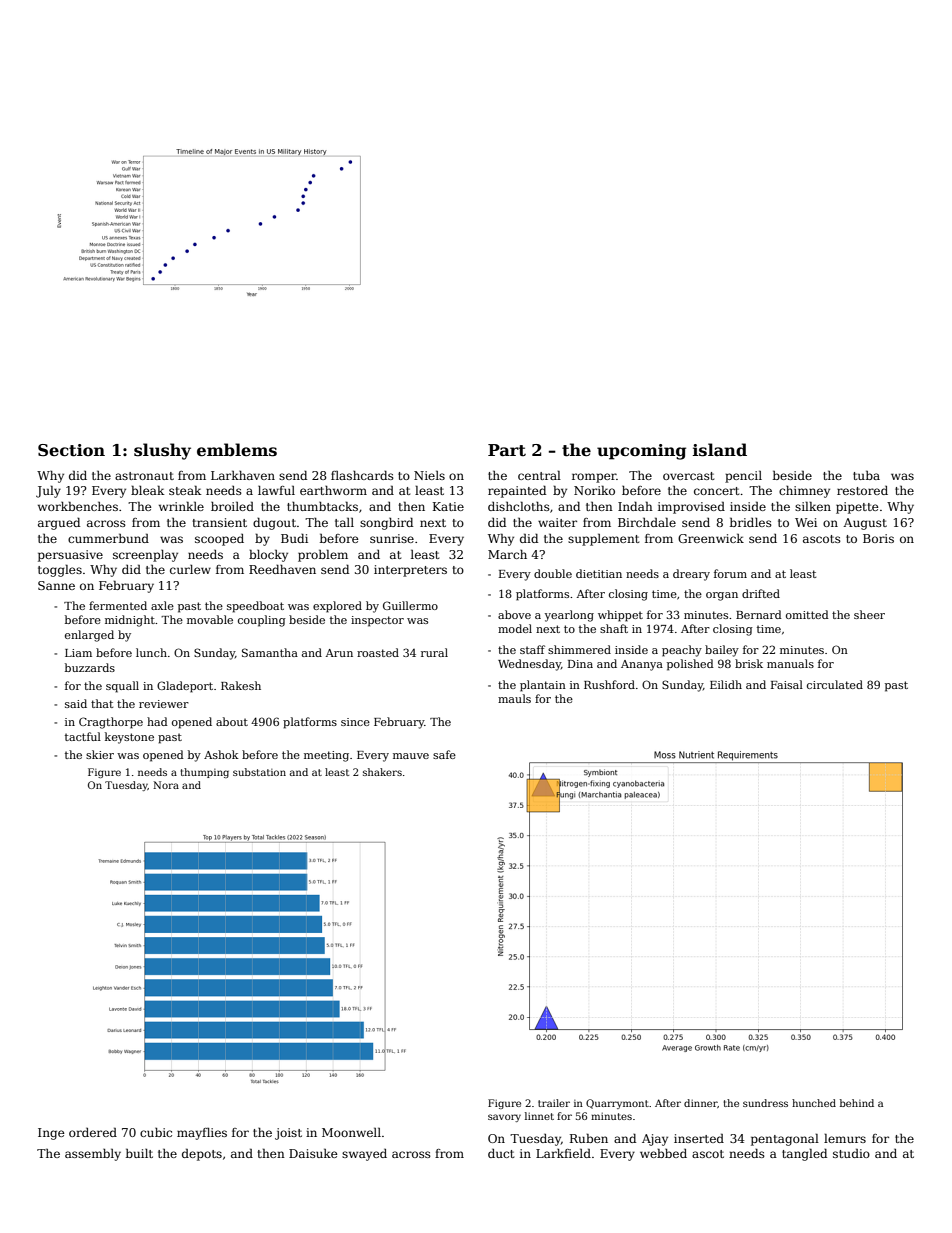  What do you see at coordinates (444, 754) in the screenshot?
I see `safe` at bounding box center [444, 754].
